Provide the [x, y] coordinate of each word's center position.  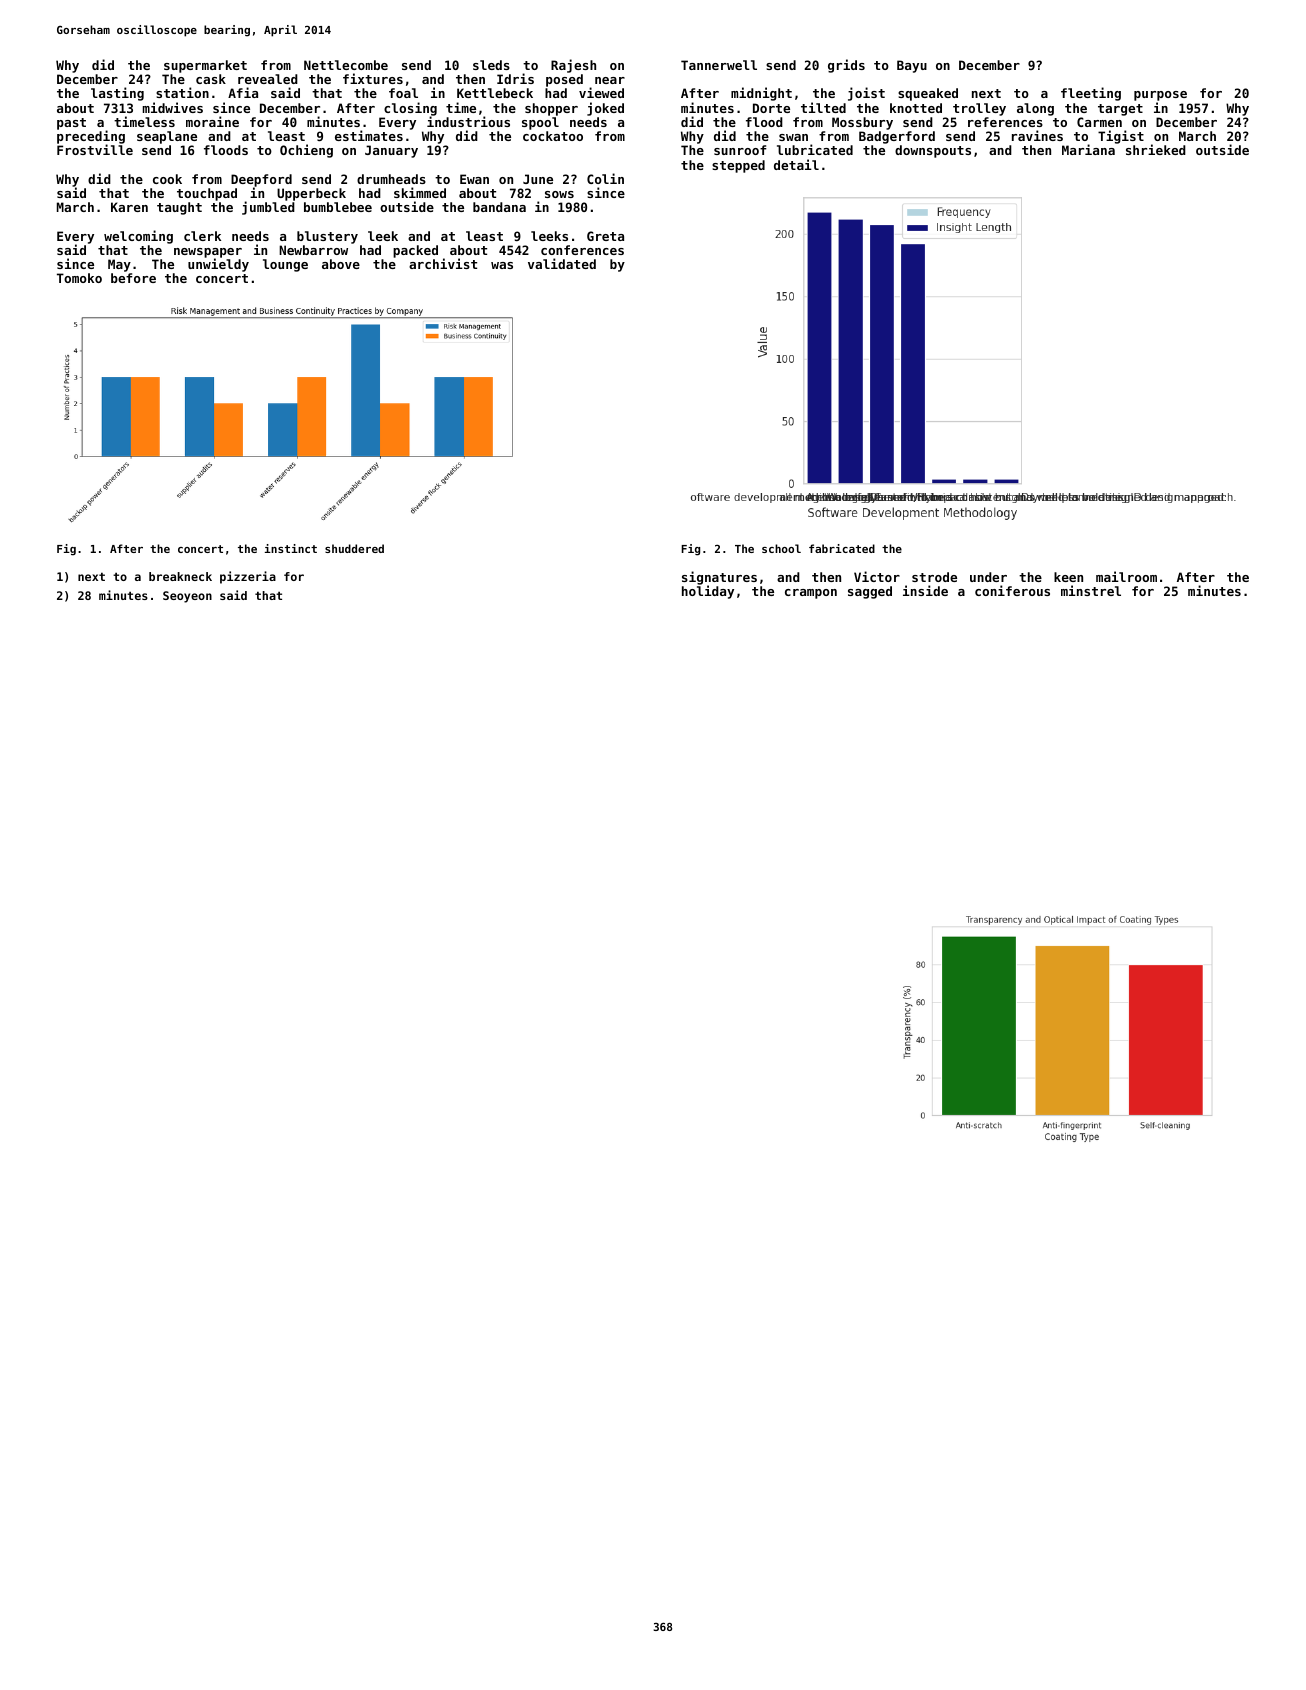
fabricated [842, 548]
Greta [605, 236]
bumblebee [338, 207]
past [71, 124]
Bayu [912, 66]
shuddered [354, 548]
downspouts [933, 151]
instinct [291, 548]
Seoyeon [187, 597]
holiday [708, 592]
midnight [761, 94]
